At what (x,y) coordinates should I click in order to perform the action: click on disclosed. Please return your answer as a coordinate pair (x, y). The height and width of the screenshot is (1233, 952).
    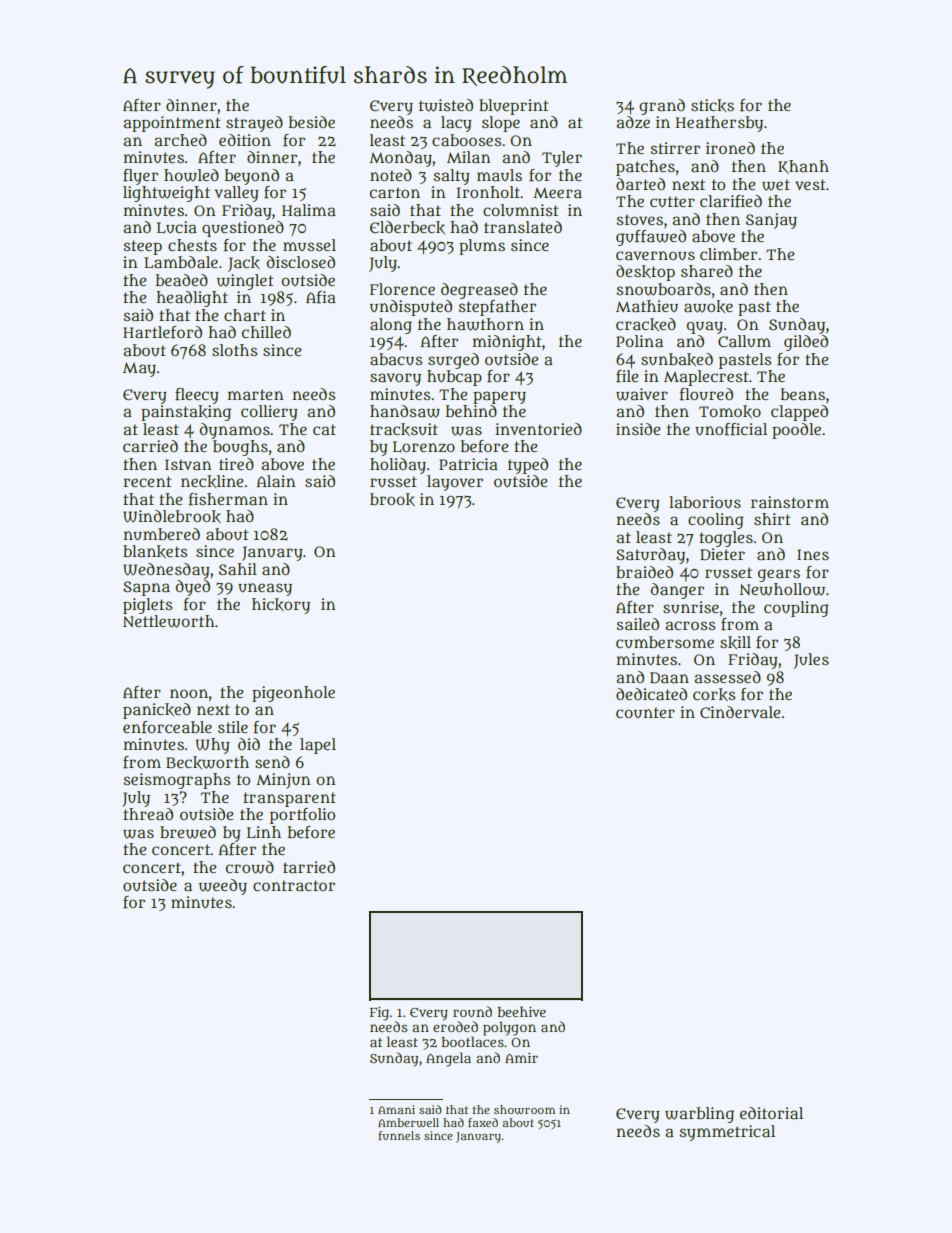
    Looking at the image, I should click on (300, 262).
